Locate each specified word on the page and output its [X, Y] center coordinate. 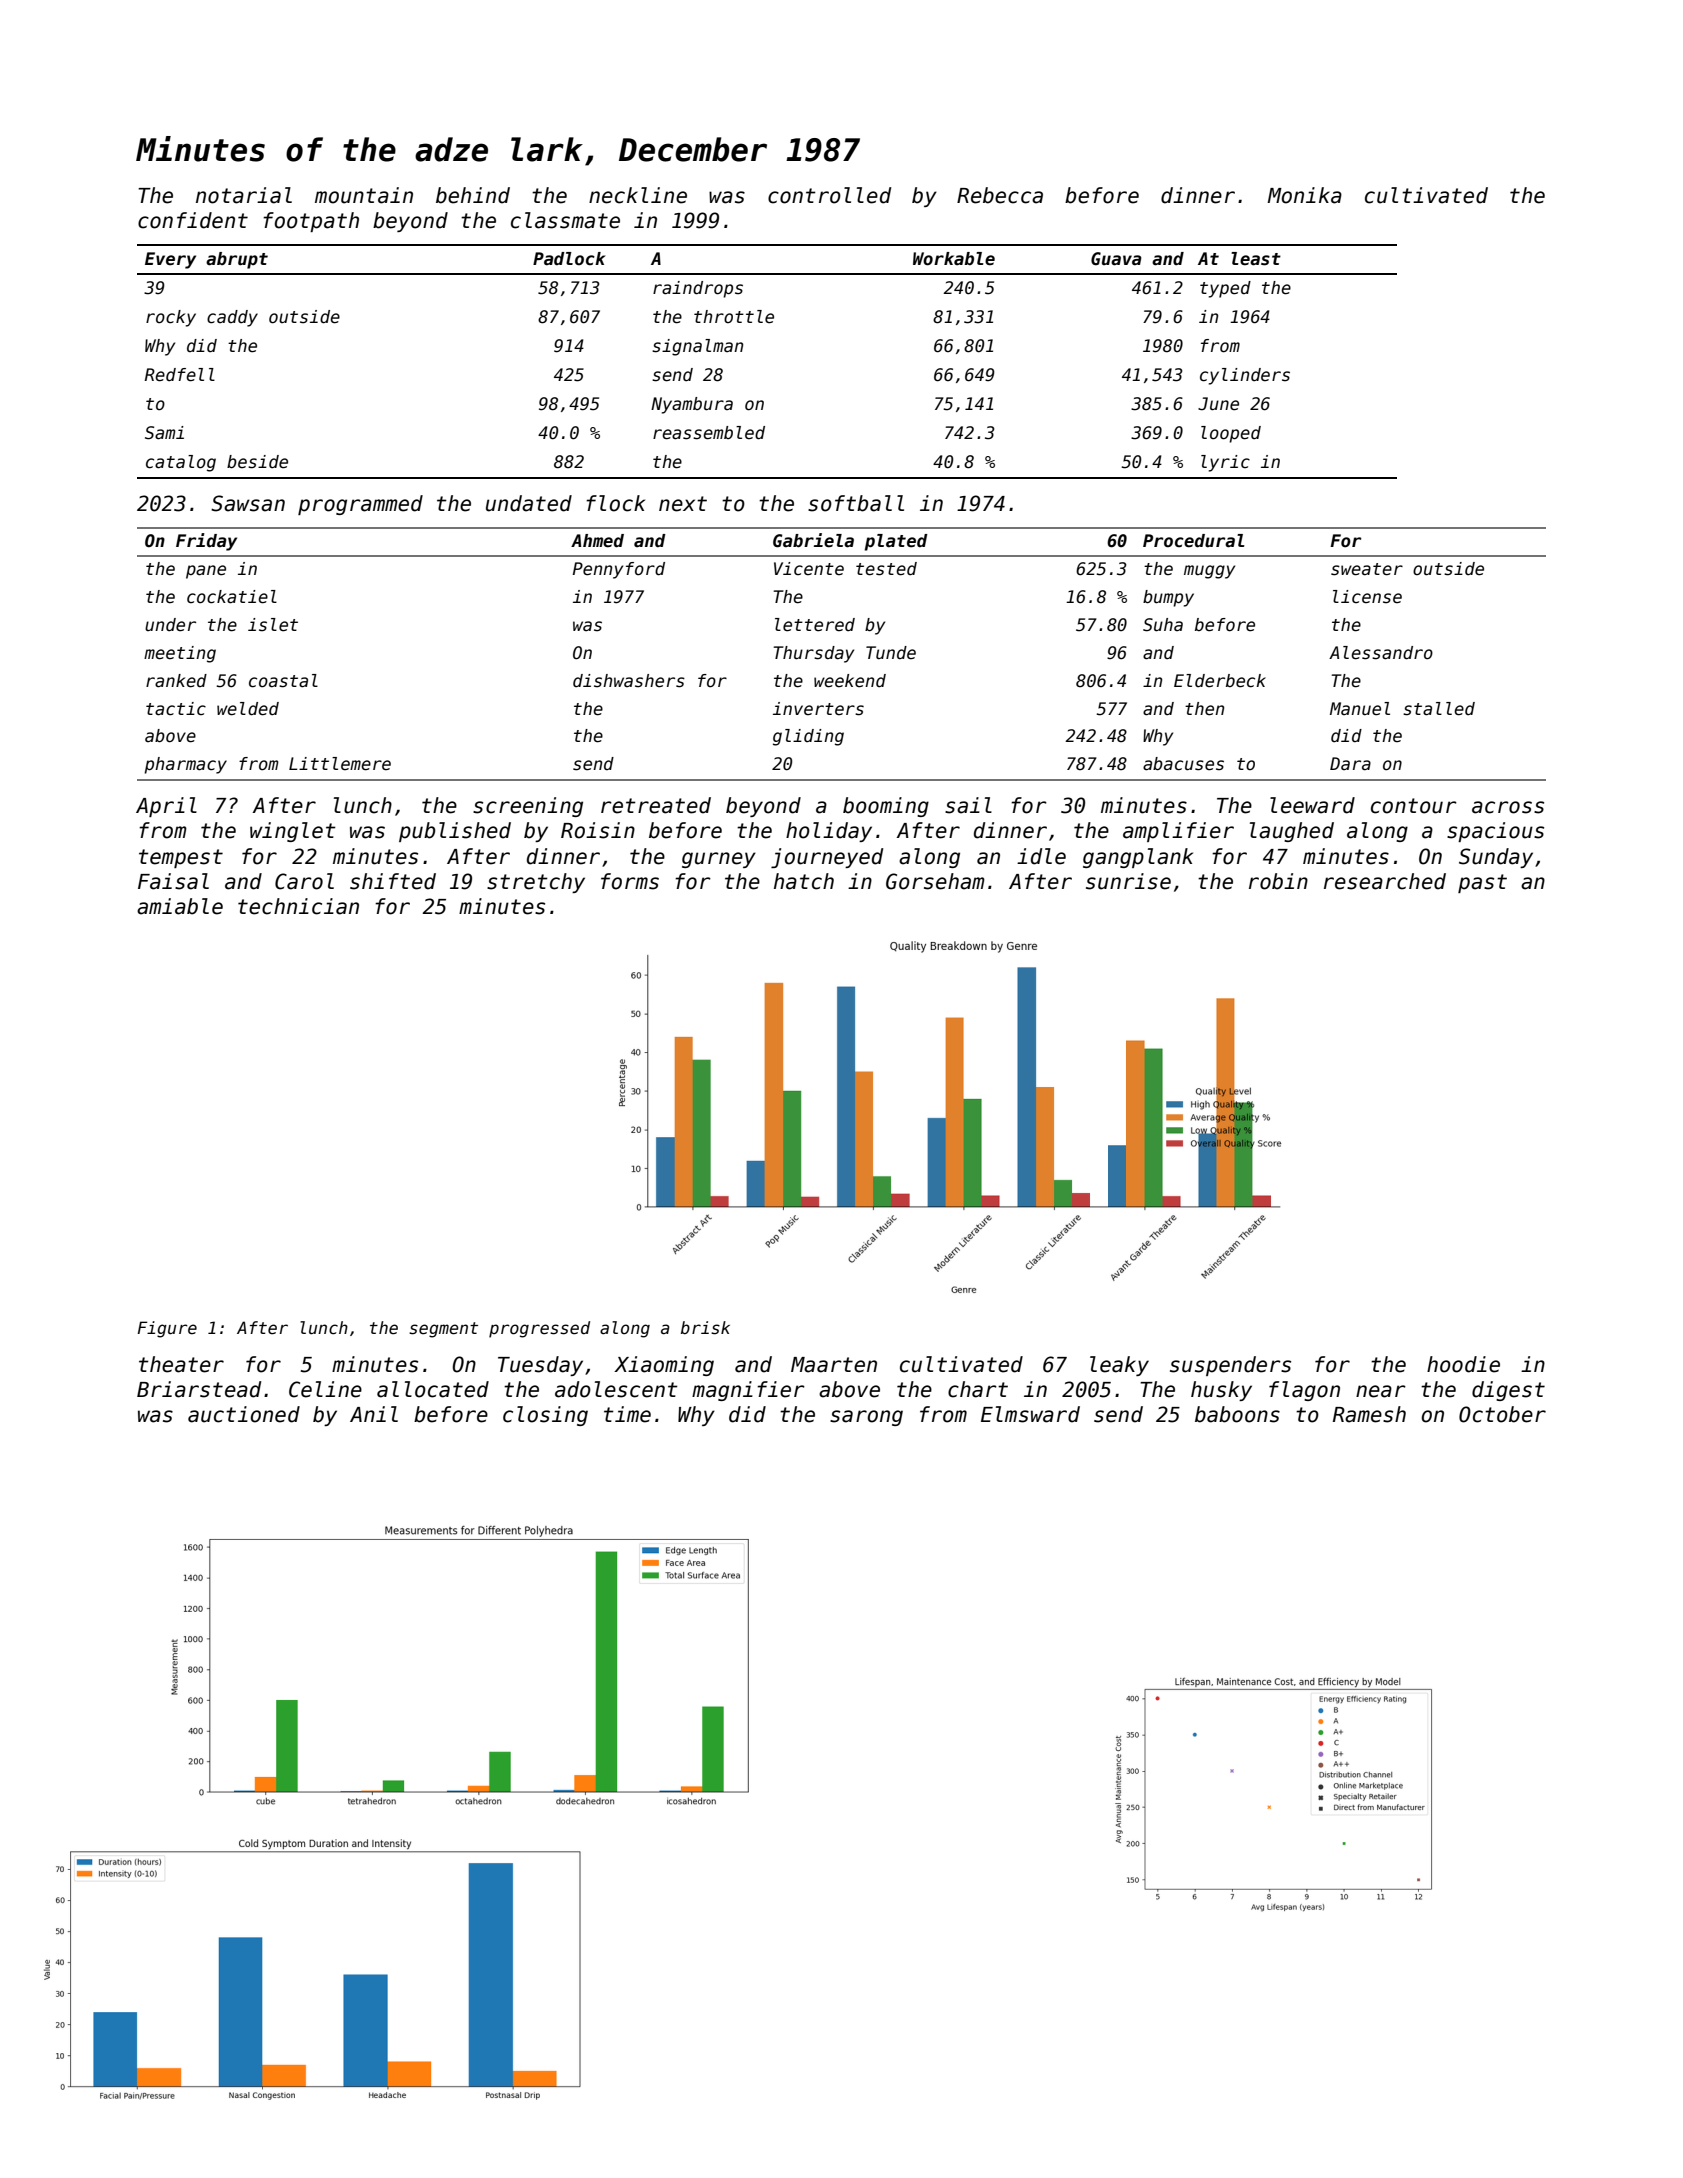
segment [443, 1330]
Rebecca [1000, 195]
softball [856, 503]
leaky [1119, 1366]
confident [193, 220]
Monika [1304, 195]
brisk [705, 1328]
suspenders [1230, 1366]
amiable [180, 906]
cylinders [1245, 376]
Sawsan [248, 503]
